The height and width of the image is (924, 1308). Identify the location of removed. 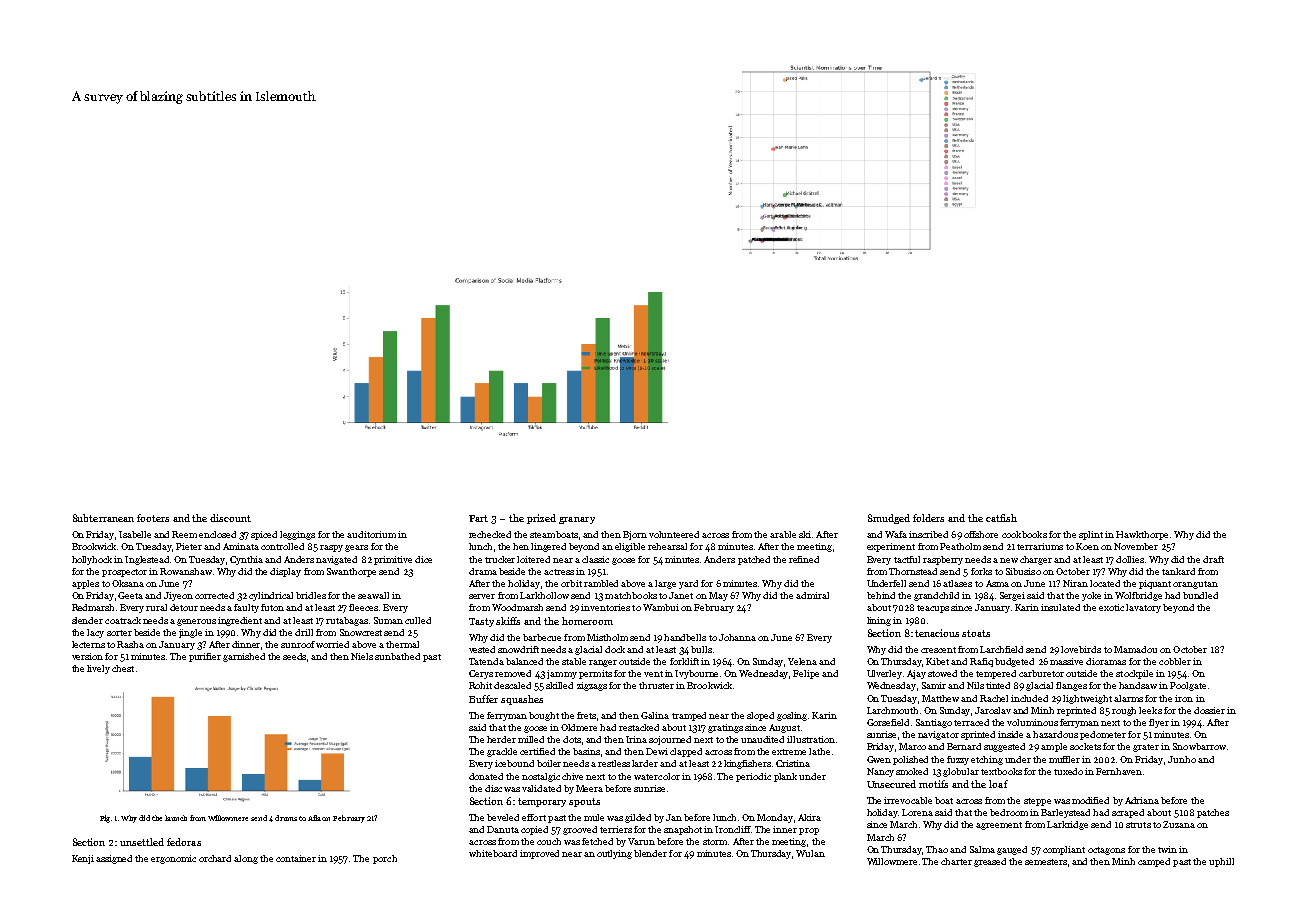
(513, 673).
